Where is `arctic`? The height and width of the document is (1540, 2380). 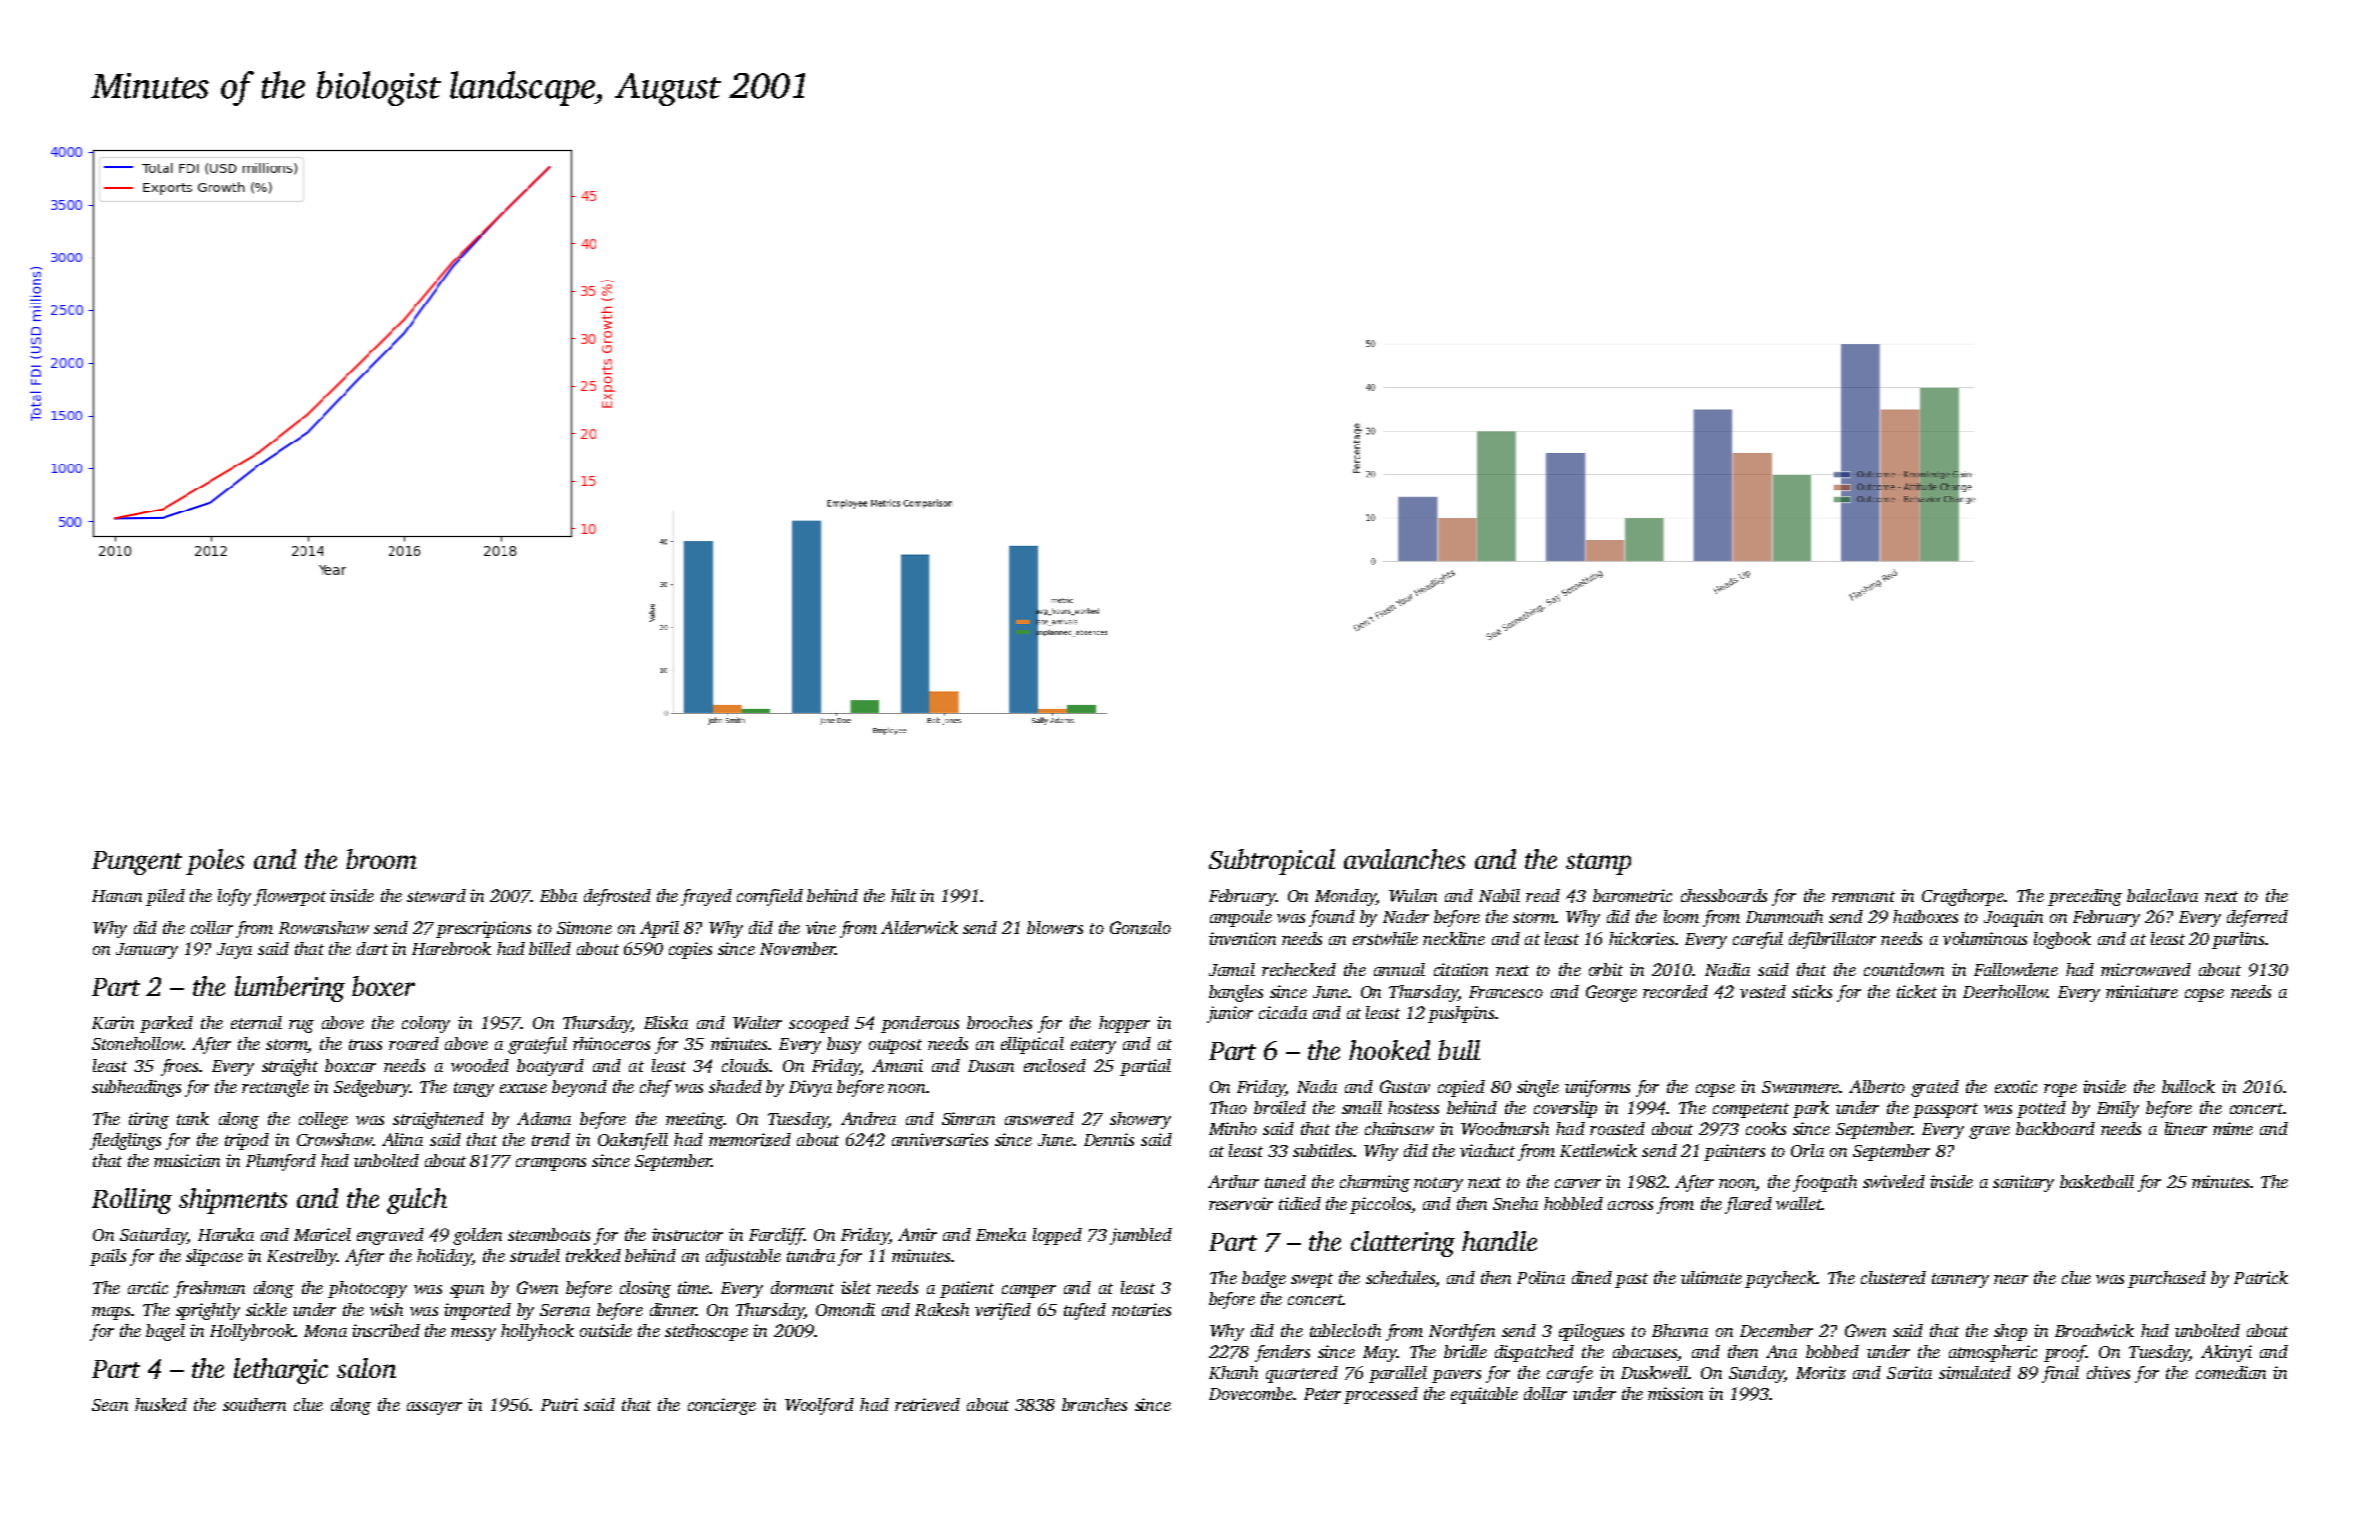 arctic is located at coordinates (148, 1287).
